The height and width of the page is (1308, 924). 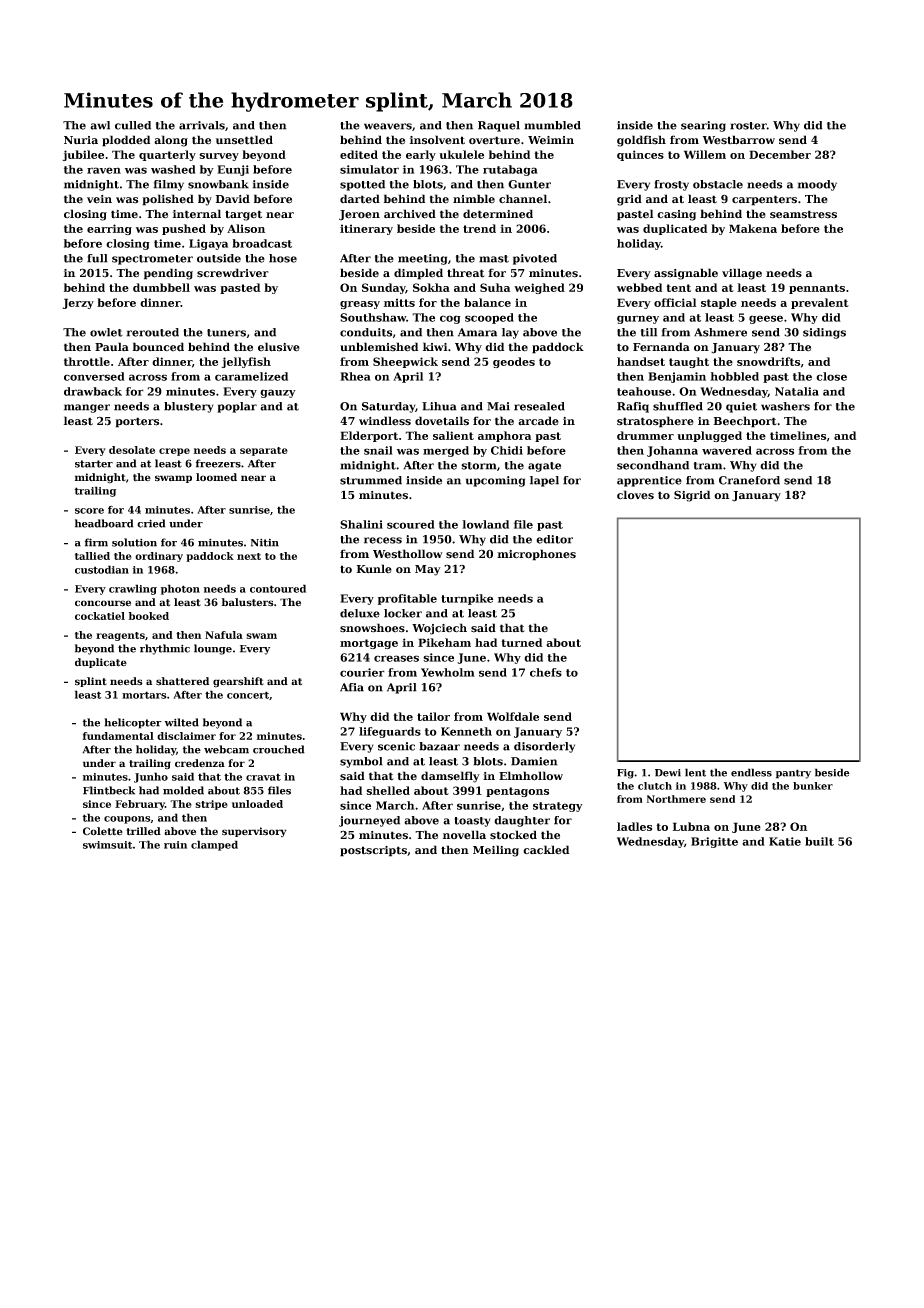 I want to click on ukulele, so click(x=461, y=154).
